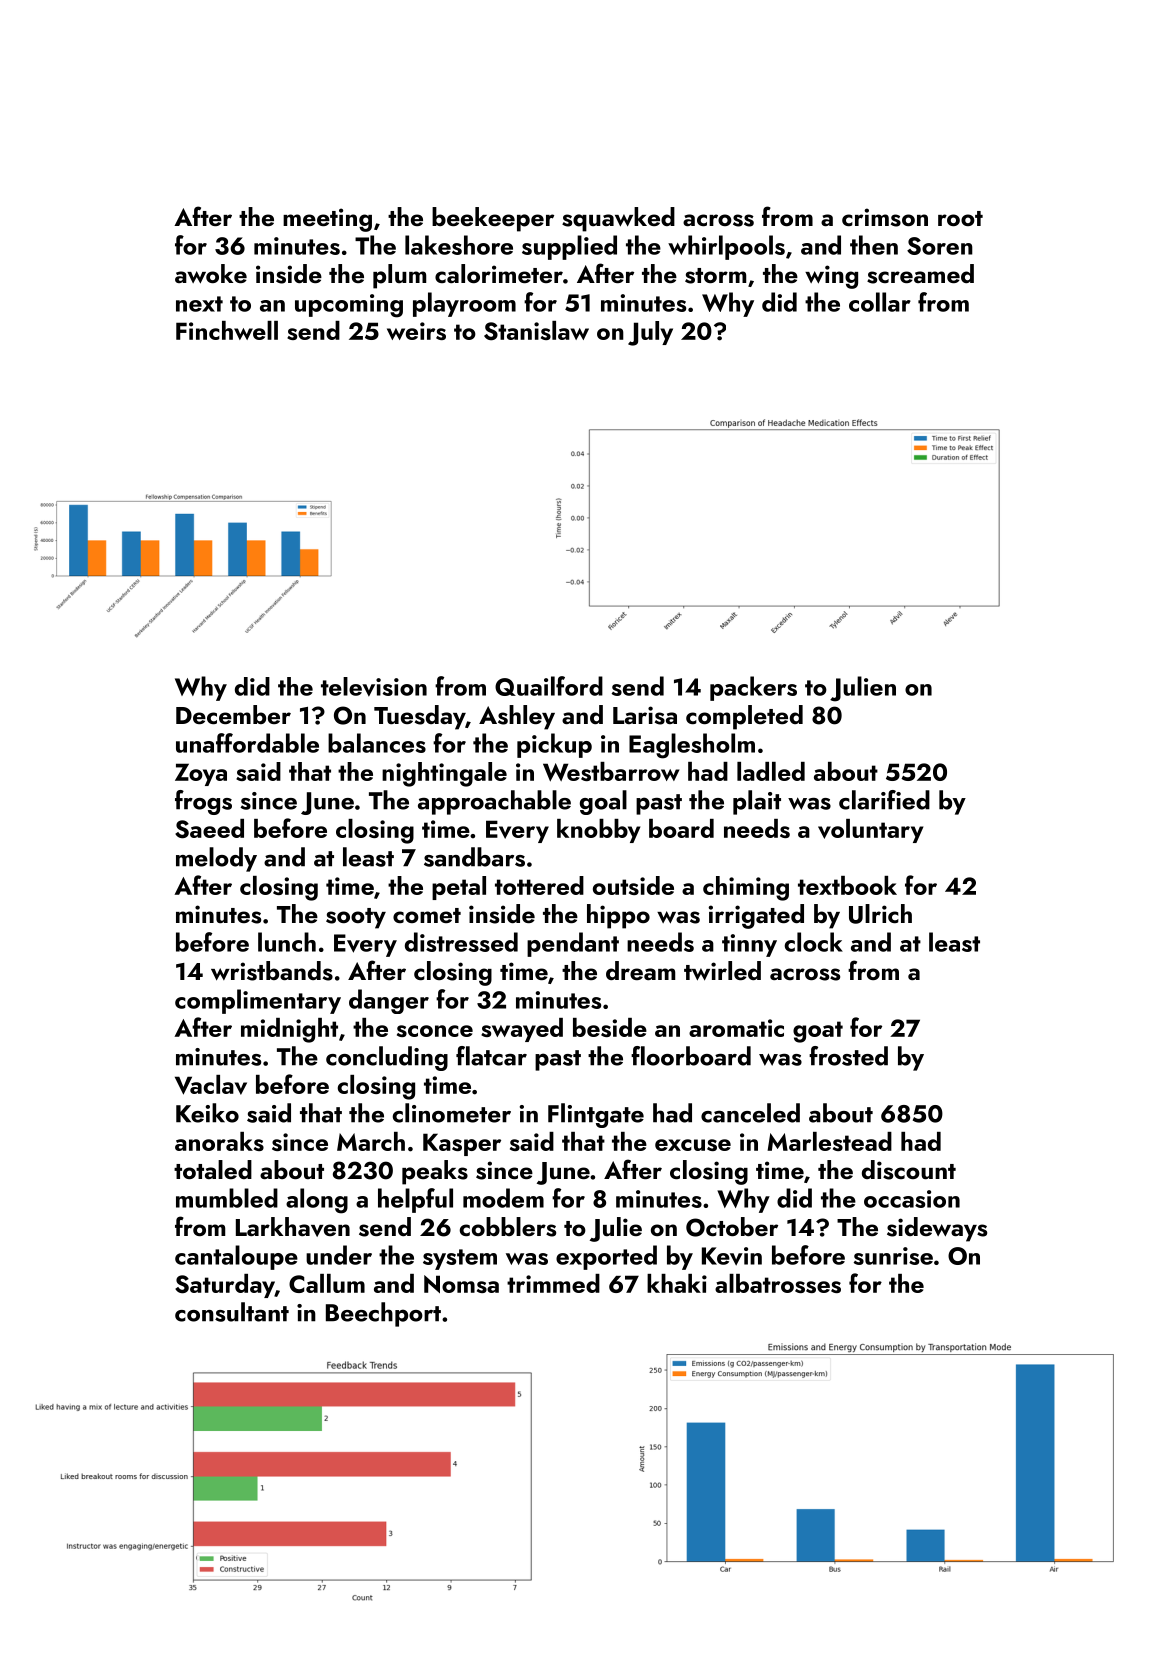  Describe the element at coordinates (885, 217) in the screenshot. I see `crimson` at that location.
